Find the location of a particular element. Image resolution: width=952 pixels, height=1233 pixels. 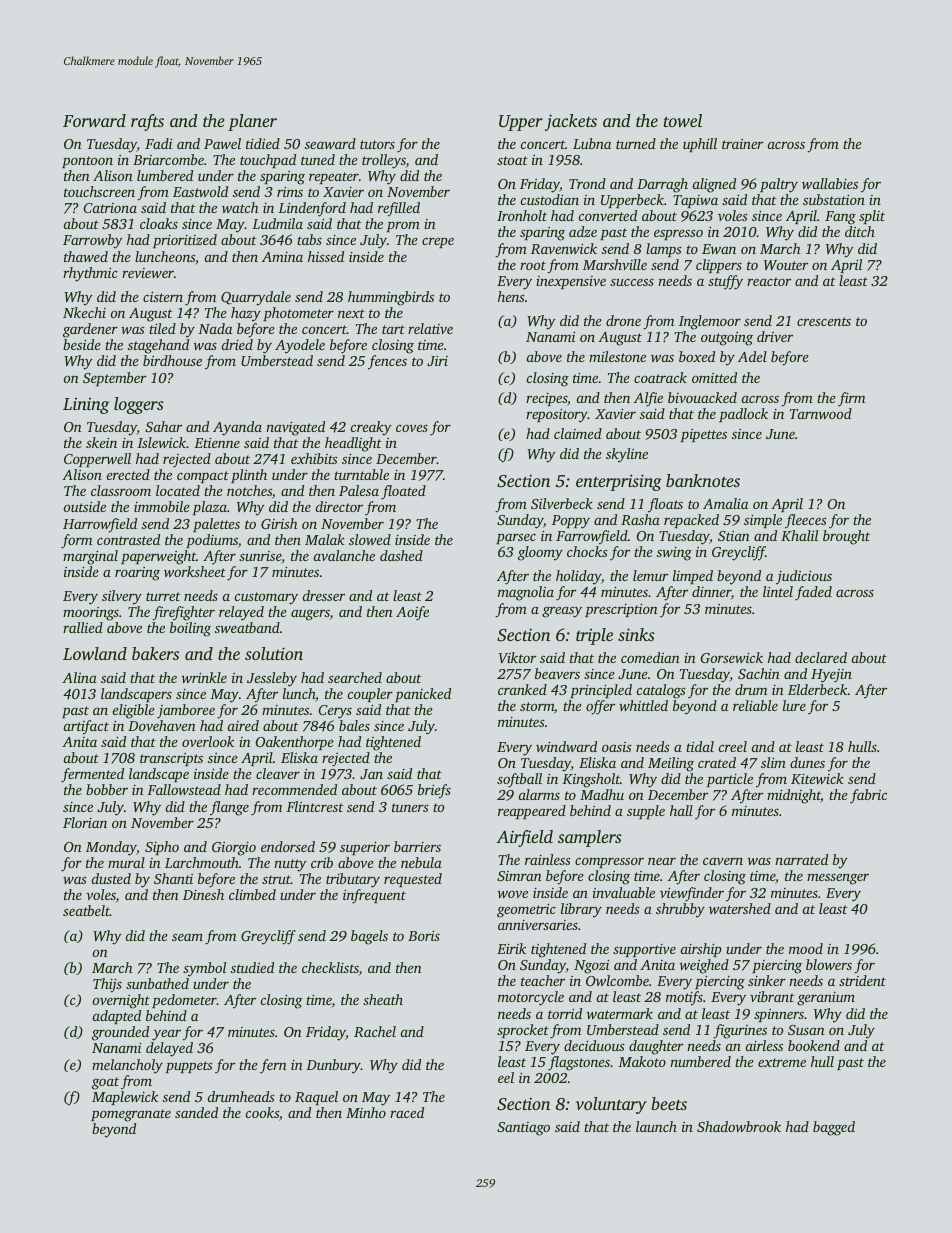

Thijs is located at coordinates (107, 985).
